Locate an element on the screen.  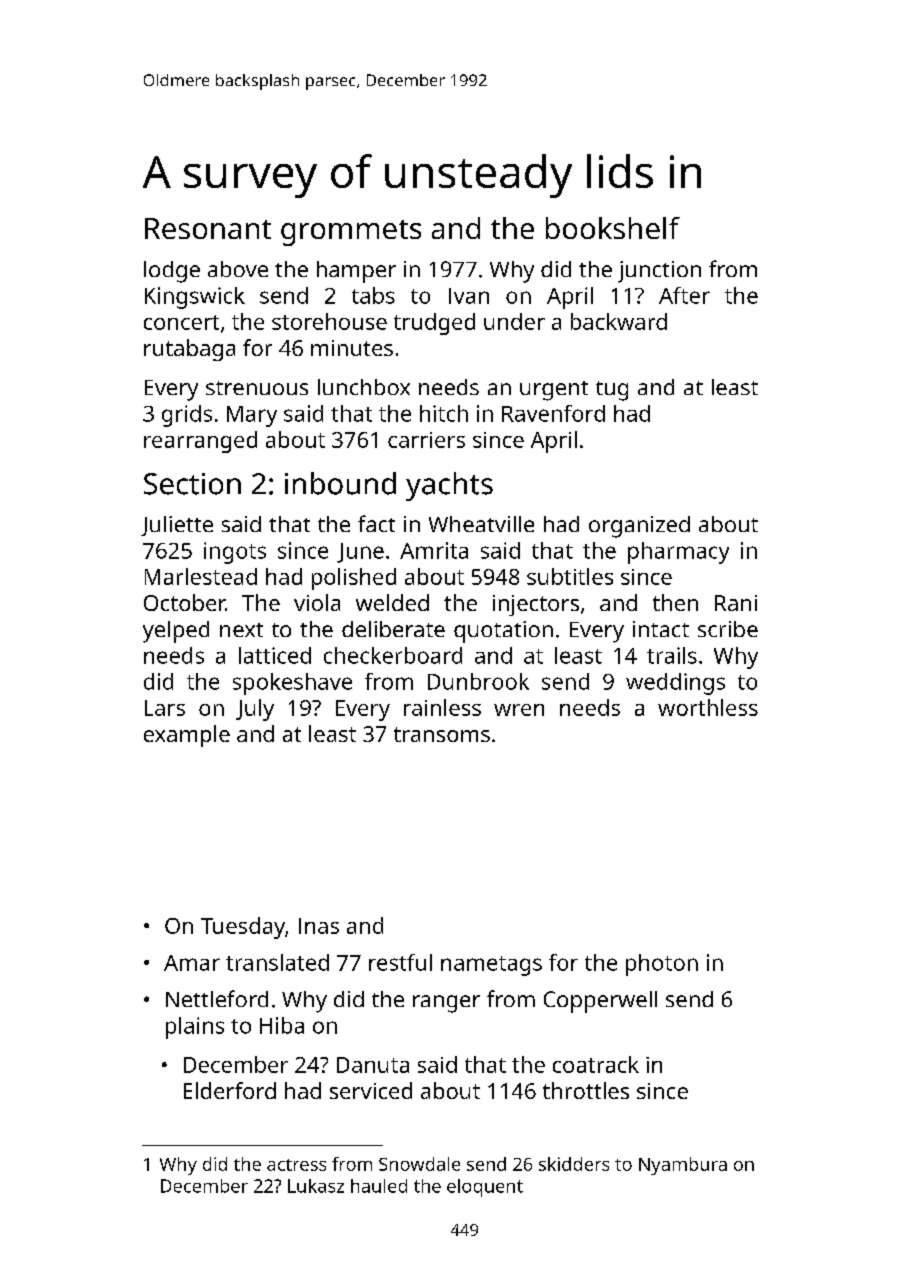
above is located at coordinates (238, 269).
